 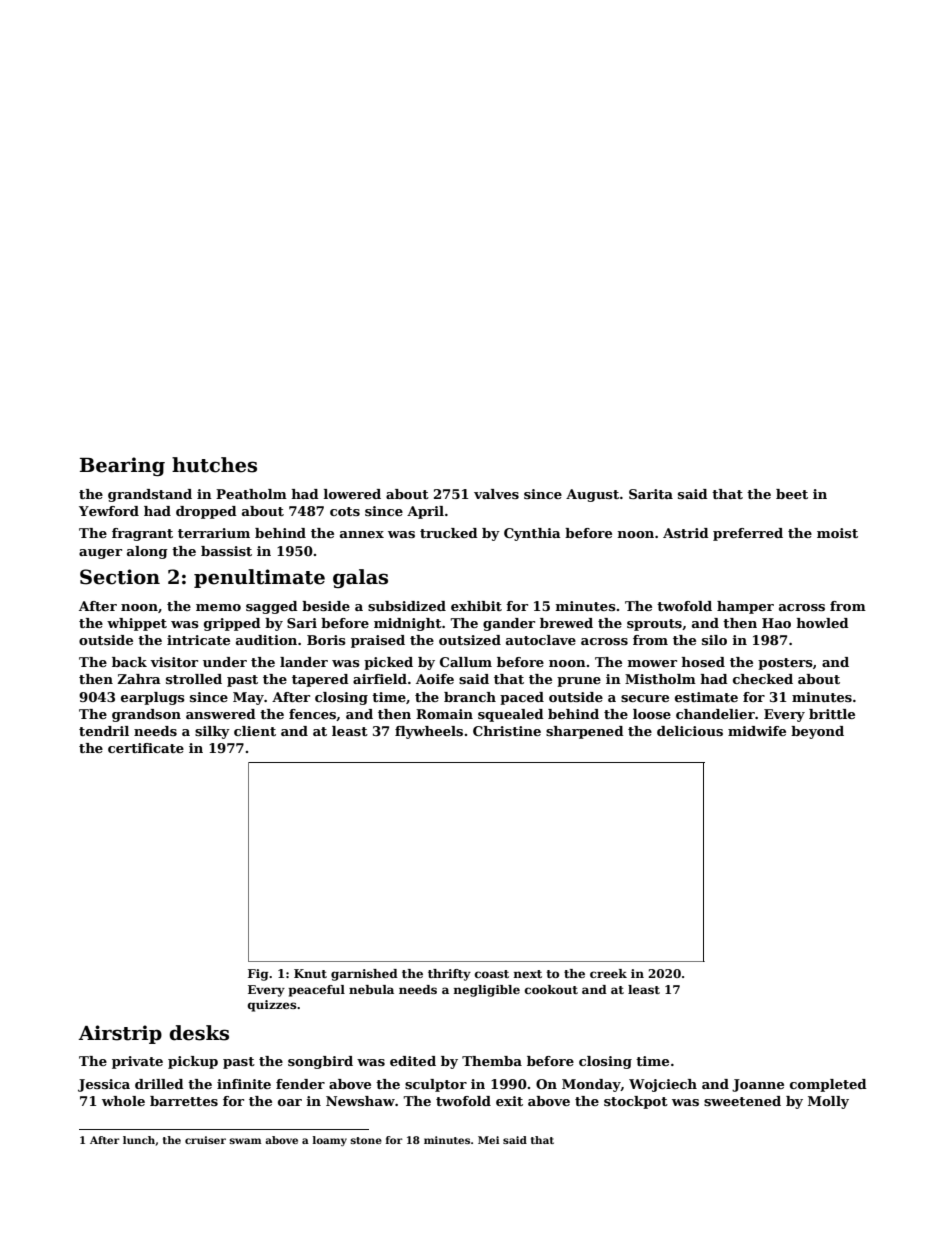 I want to click on Cynthia, so click(x=532, y=534).
